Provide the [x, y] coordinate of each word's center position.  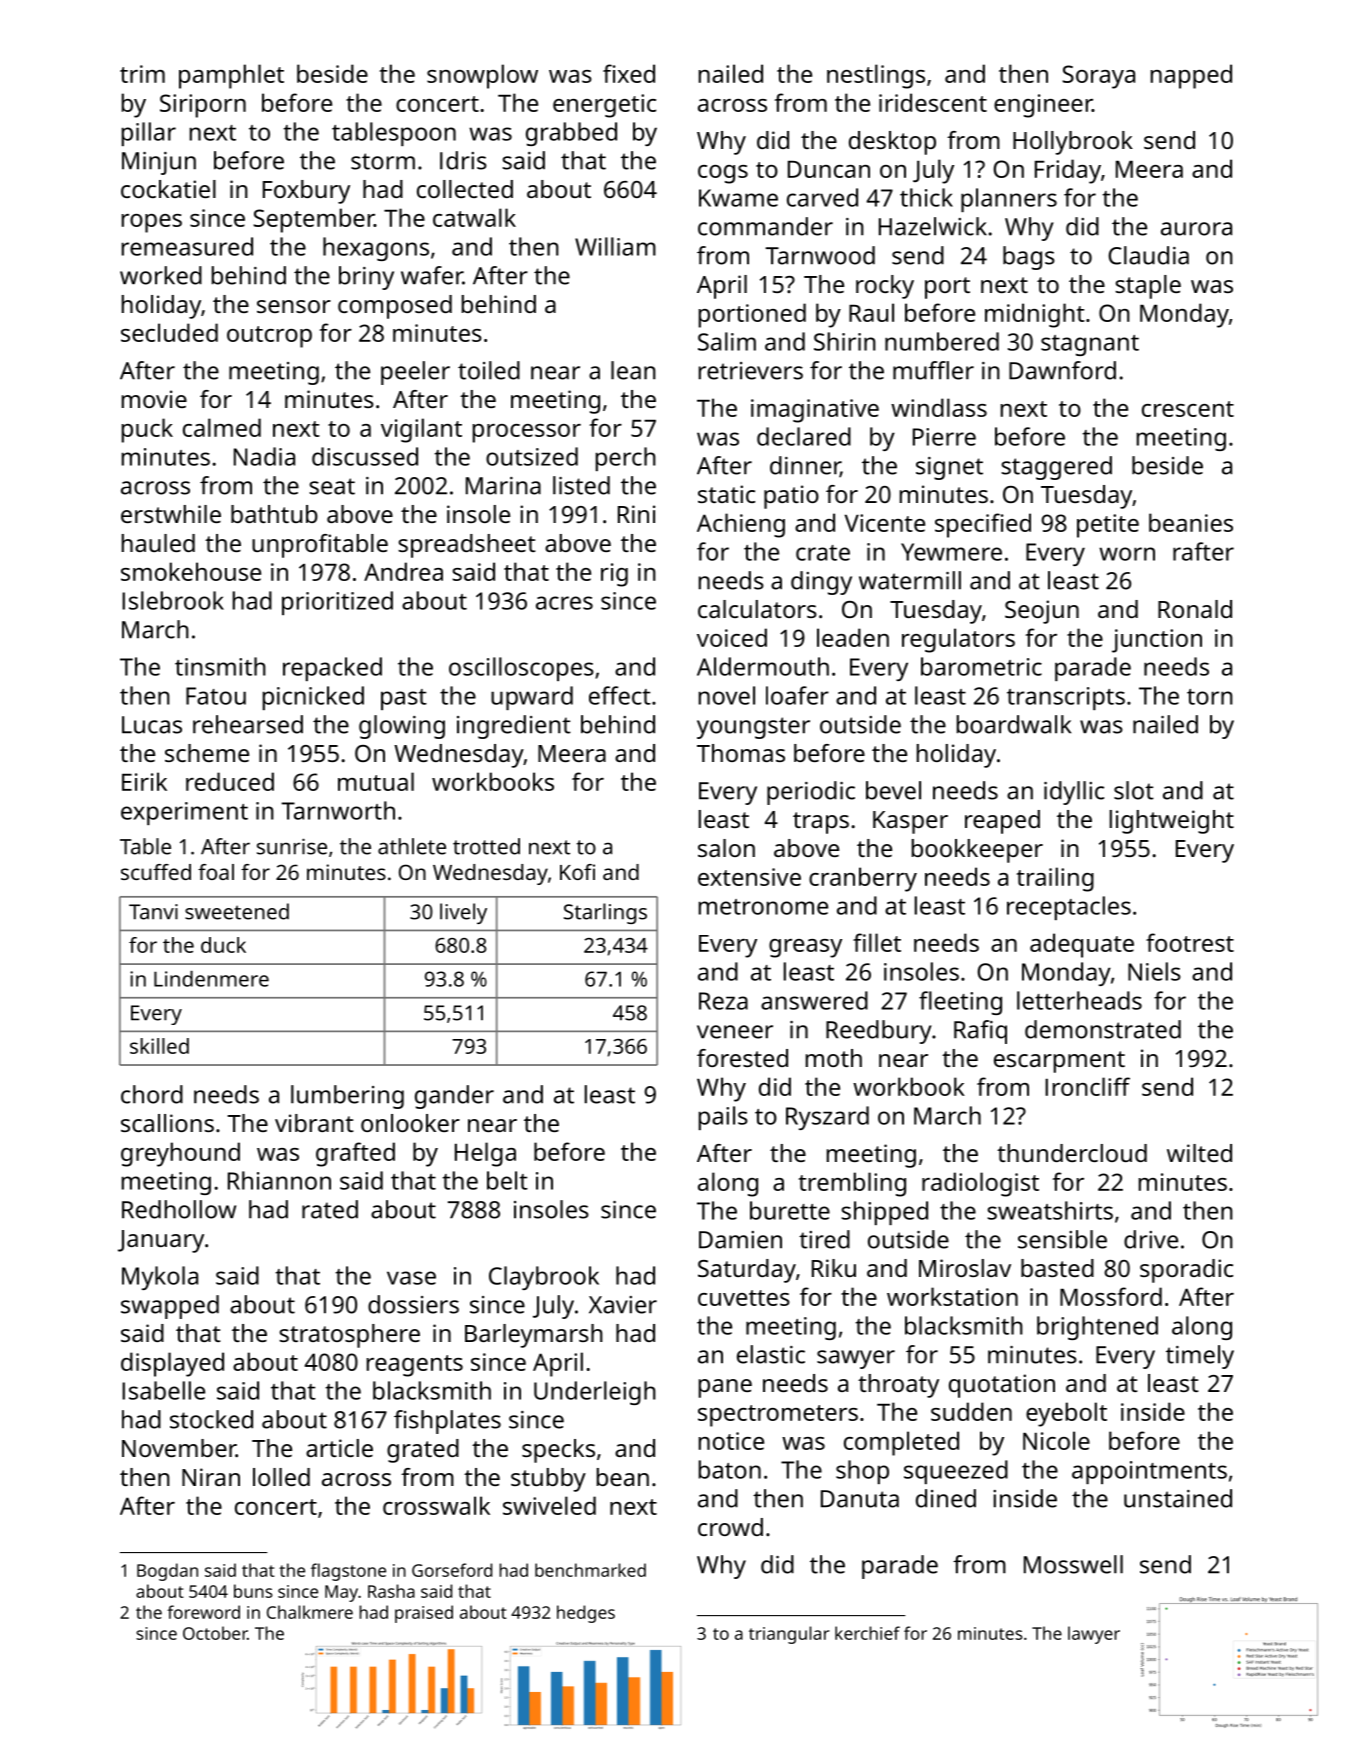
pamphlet [231, 76]
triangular [789, 1635]
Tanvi [153, 912]
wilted [1199, 1153]
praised [424, 1614]
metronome [763, 907]
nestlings [876, 76]
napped [1191, 76]
